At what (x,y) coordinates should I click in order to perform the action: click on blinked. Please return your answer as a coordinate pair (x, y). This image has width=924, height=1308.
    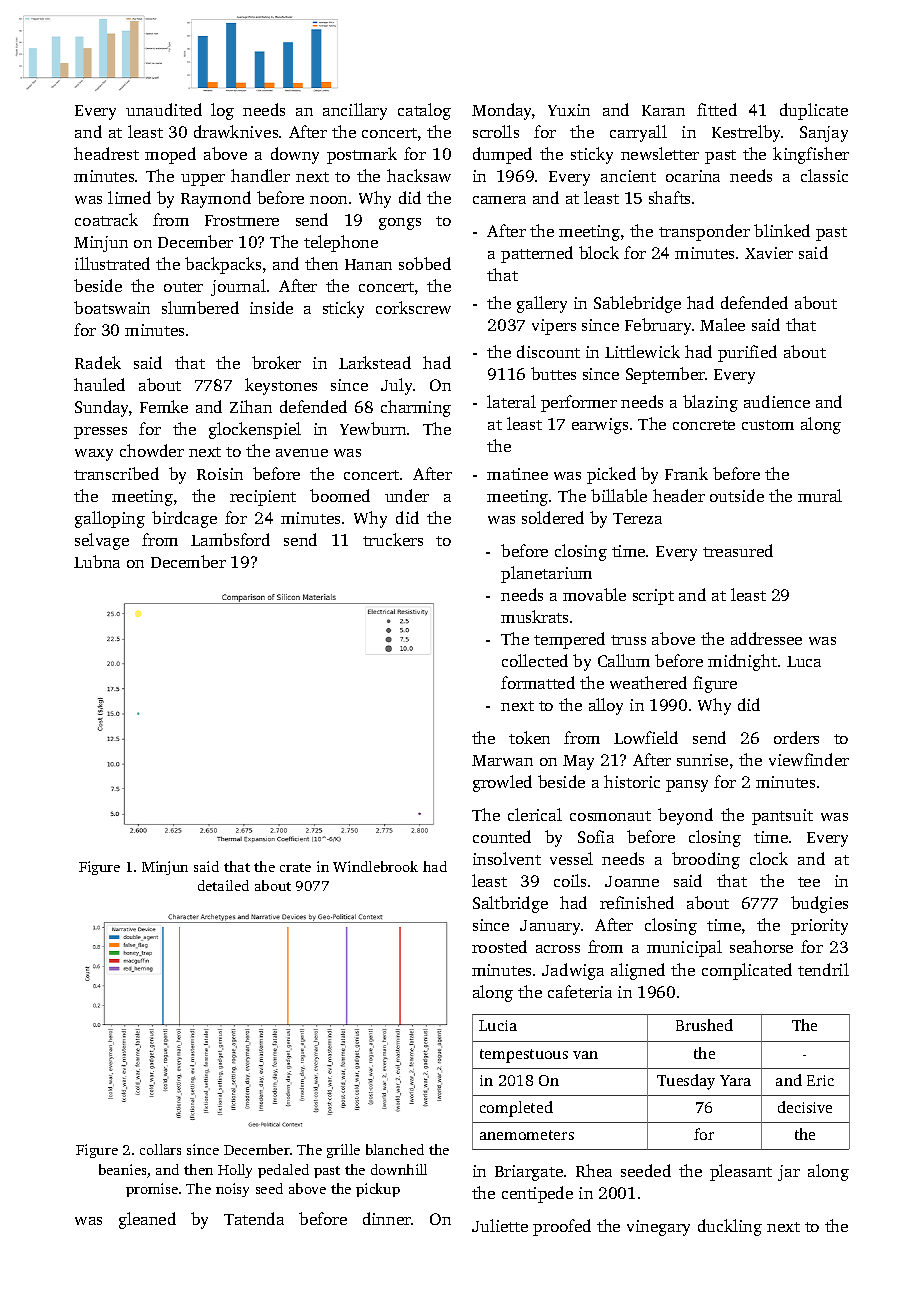
    Looking at the image, I should click on (782, 230).
